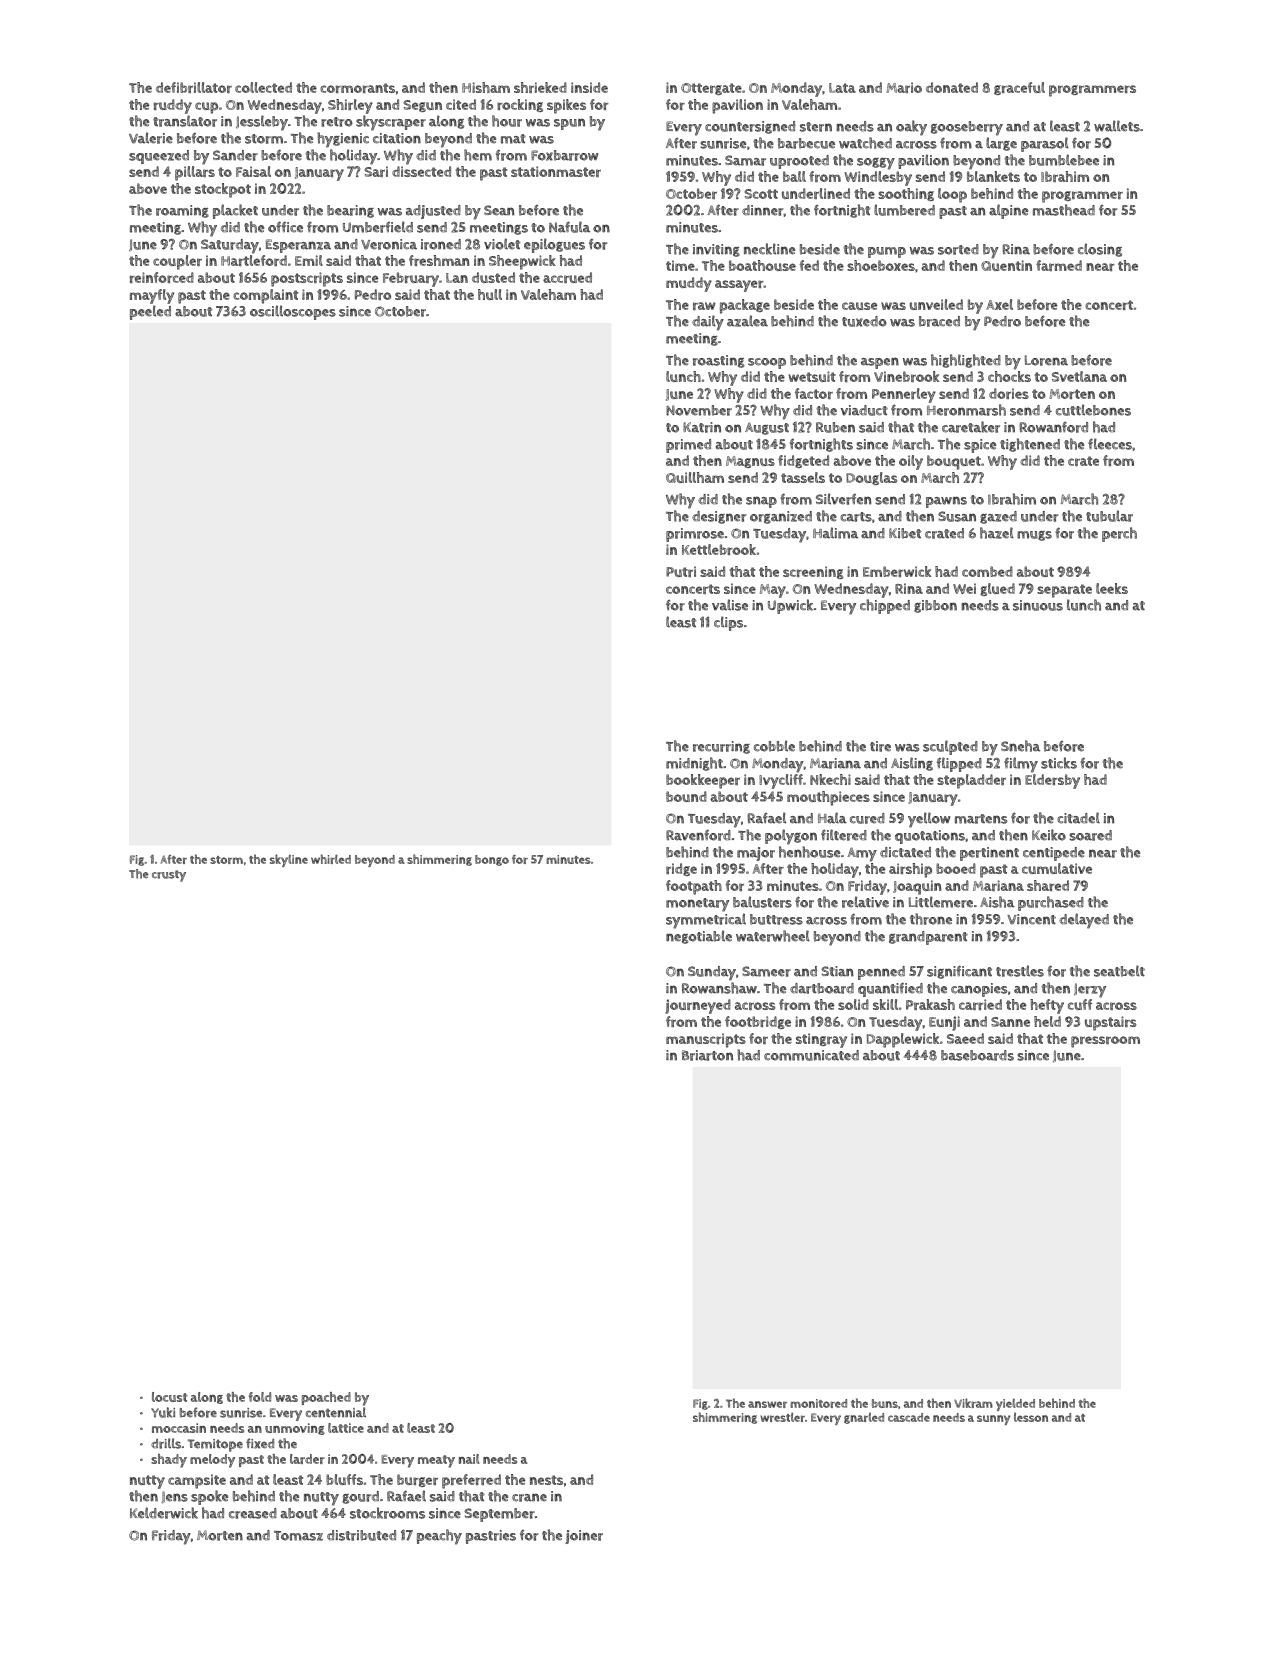 Image resolution: width=1277 pixels, height=1653 pixels. I want to click on sinuous, so click(1038, 605).
